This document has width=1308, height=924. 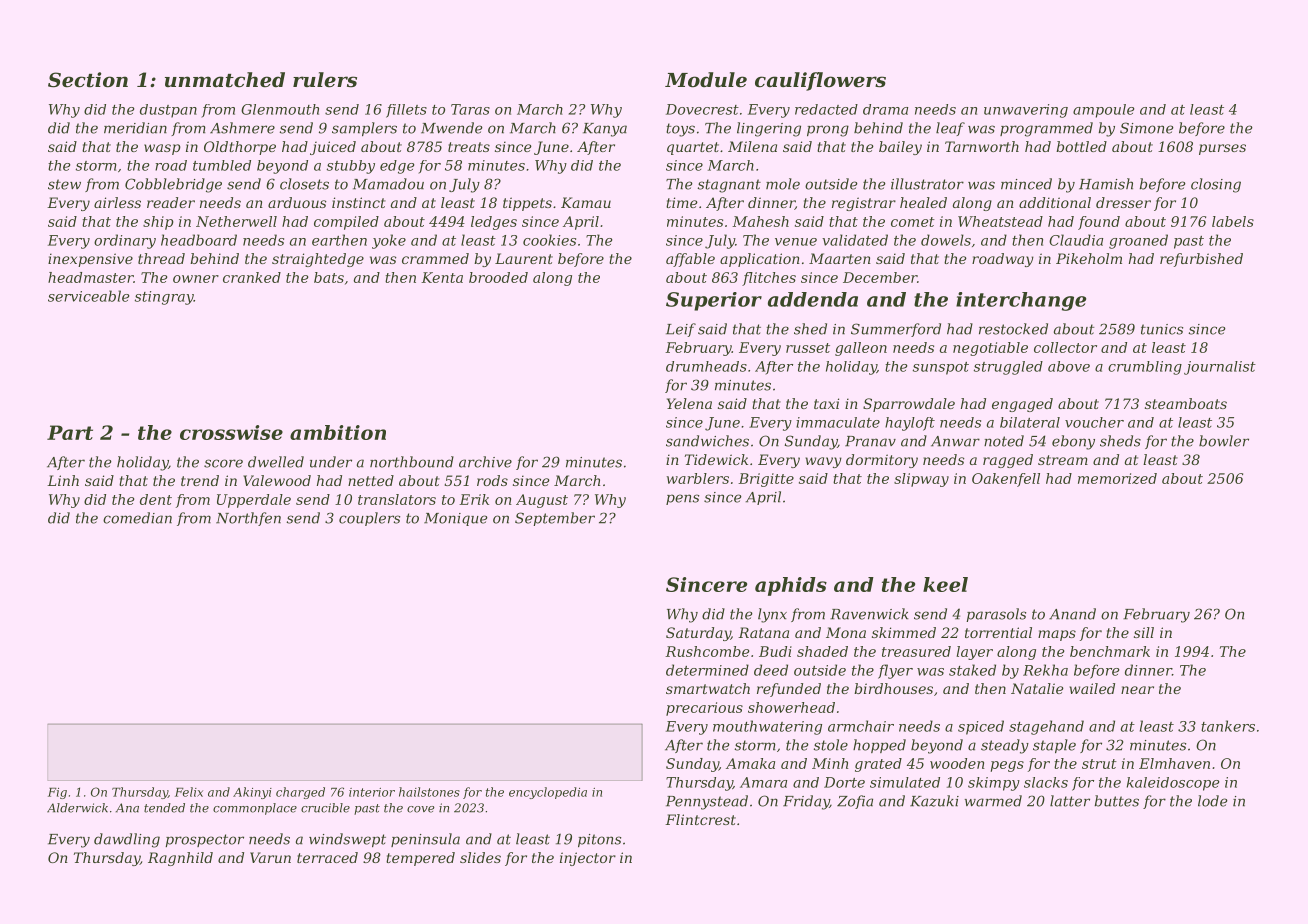 I want to click on comedian, so click(x=137, y=518).
